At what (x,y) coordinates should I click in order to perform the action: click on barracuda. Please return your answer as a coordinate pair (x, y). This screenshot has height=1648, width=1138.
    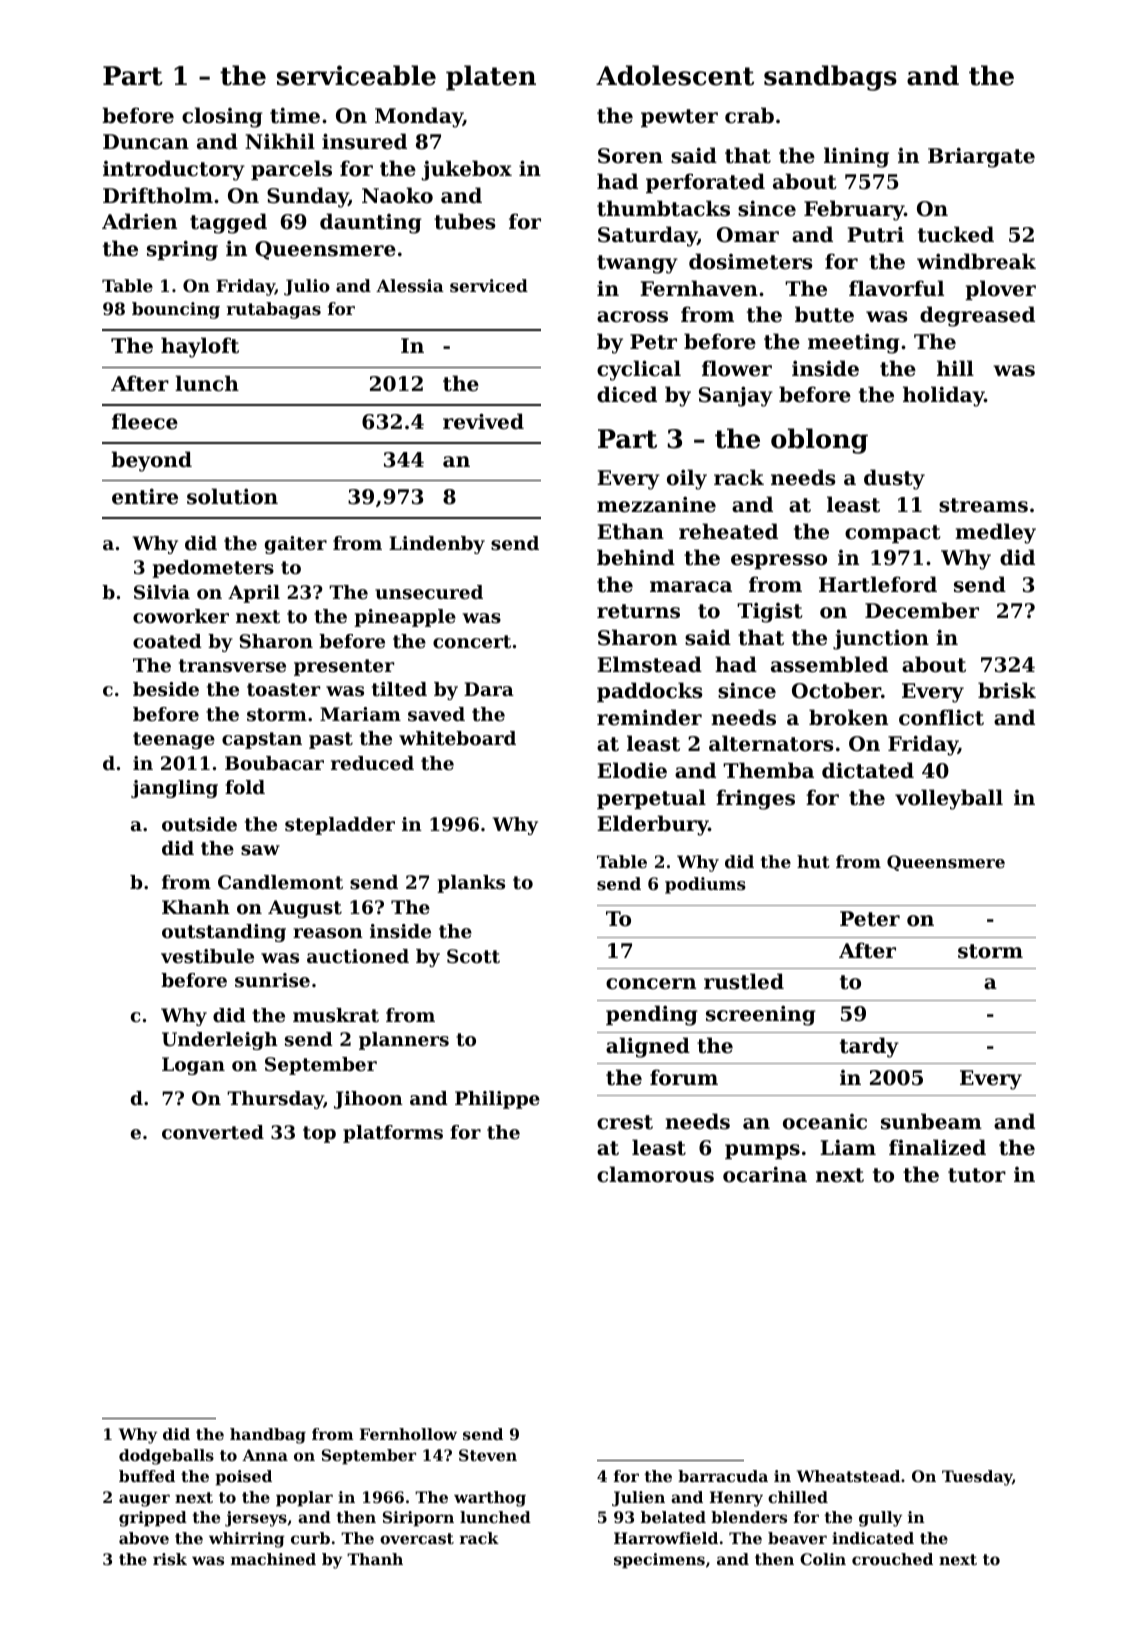
    Looking at the image, I should click on (723, 1476).
